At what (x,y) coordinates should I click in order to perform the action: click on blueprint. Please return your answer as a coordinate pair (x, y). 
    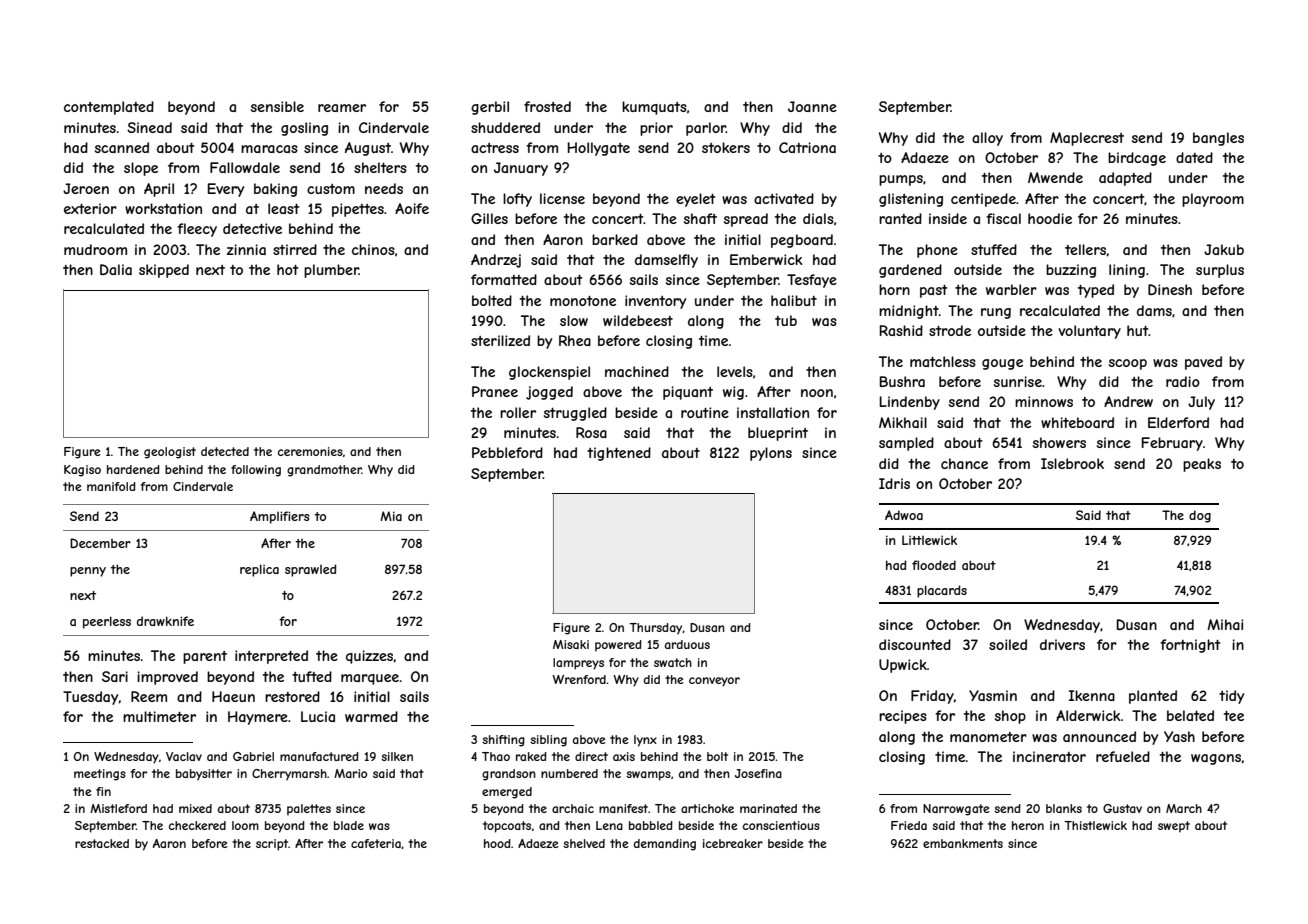
    Looking at the image, I should click on (778, 434).
